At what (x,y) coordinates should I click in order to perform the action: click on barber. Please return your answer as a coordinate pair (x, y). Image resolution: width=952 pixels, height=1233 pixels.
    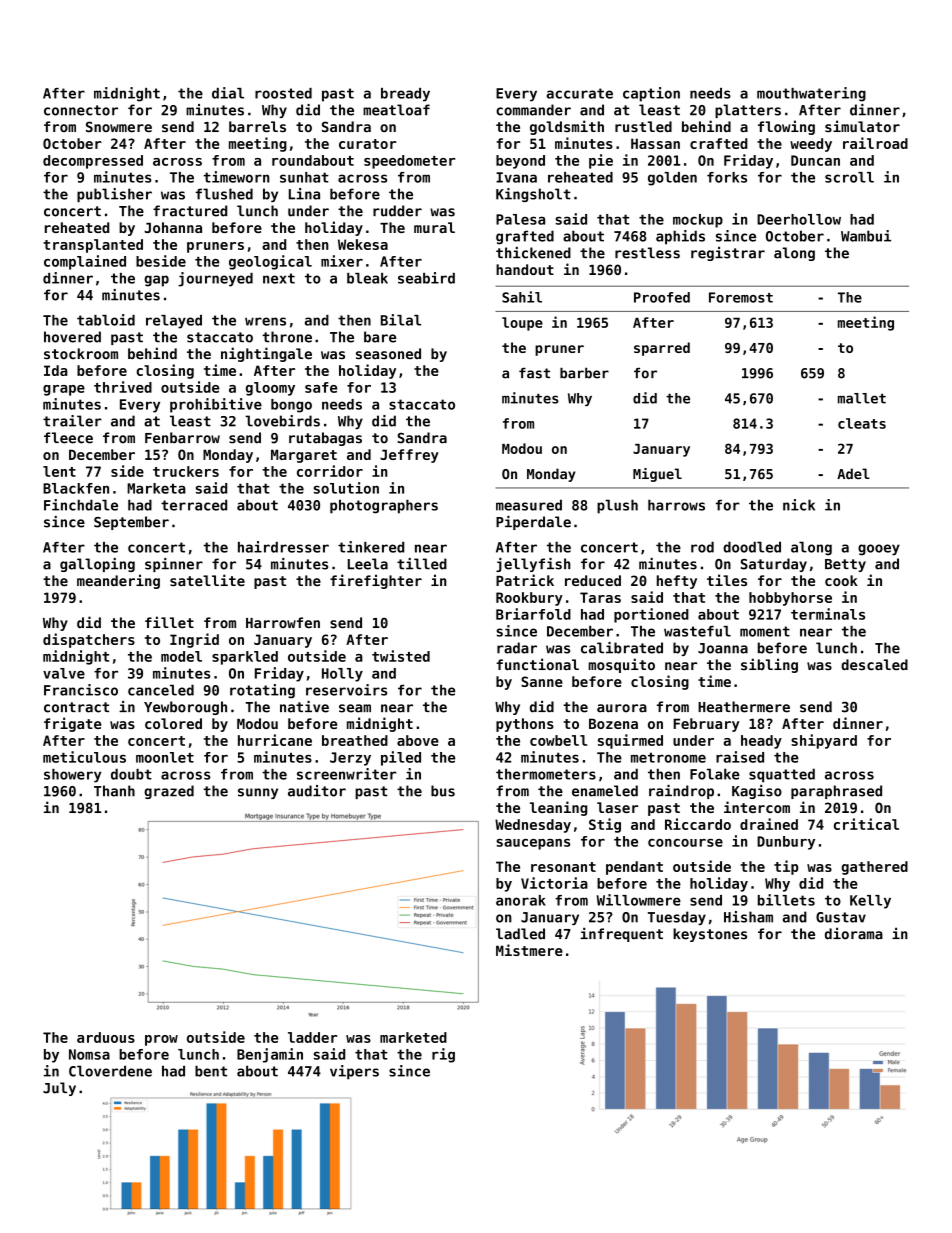
    Looking at the image, I should click on (584, 373).
